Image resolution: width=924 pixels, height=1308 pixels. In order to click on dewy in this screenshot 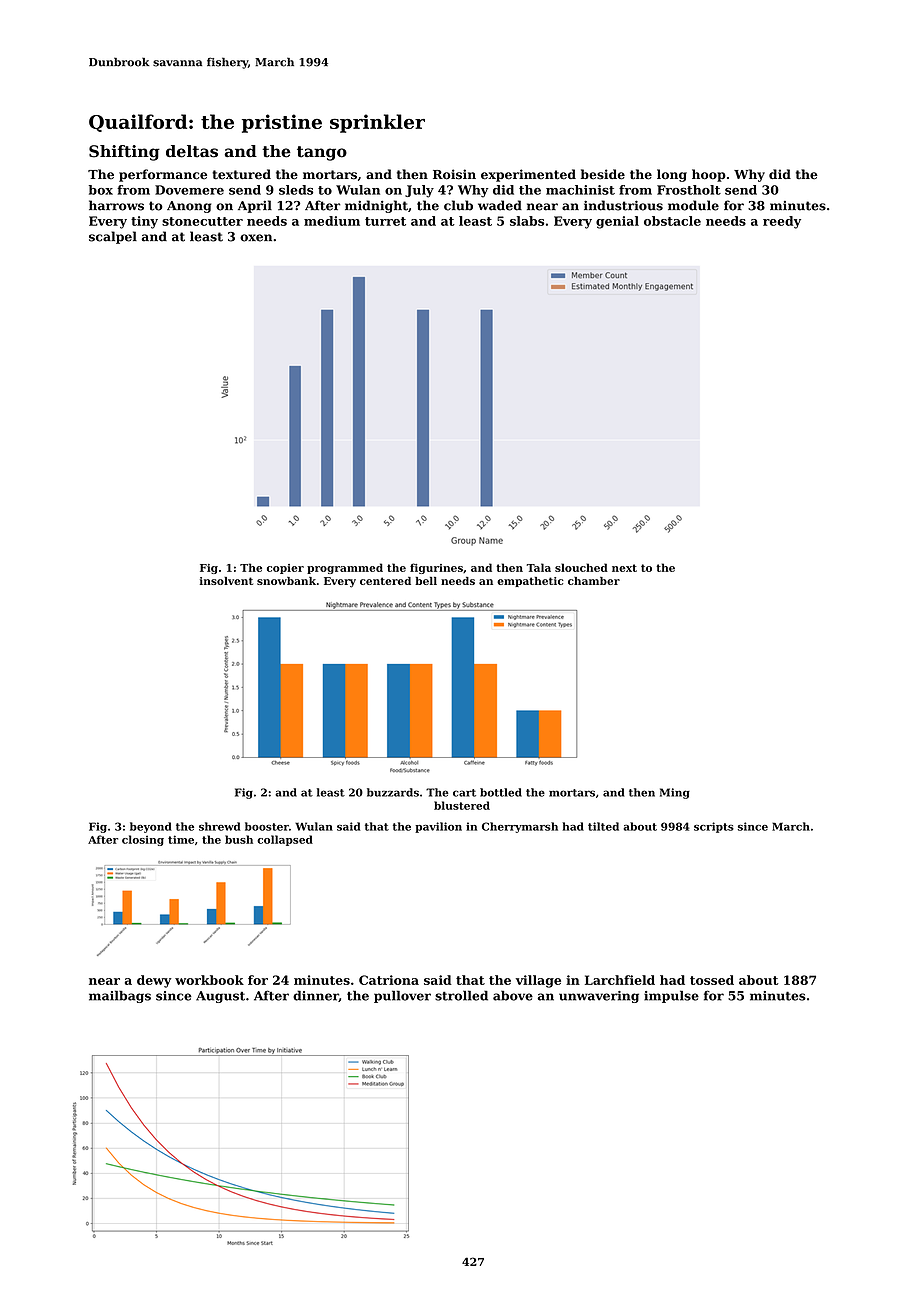, I will do `click(154, 981)`.
